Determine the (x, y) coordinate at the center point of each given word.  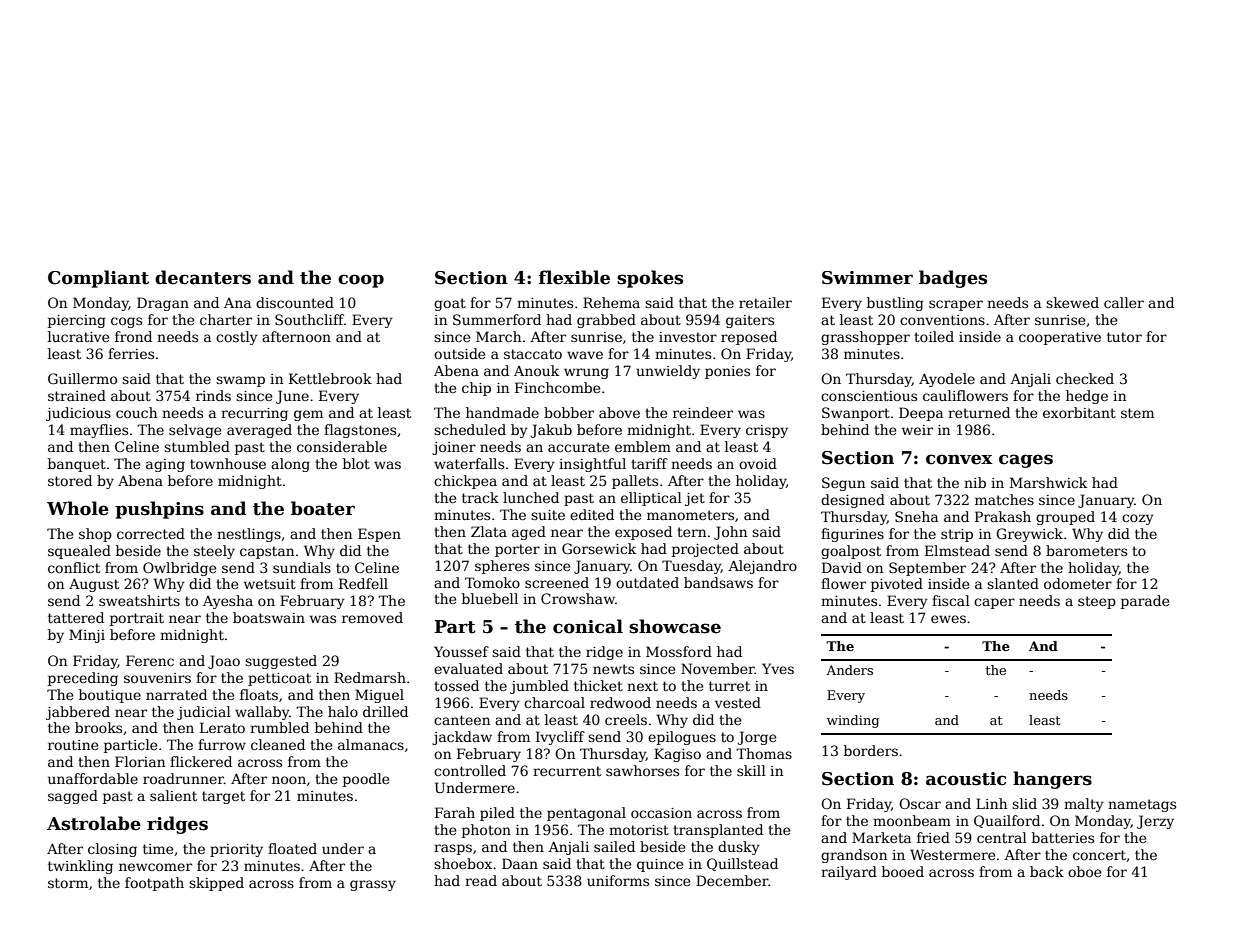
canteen (462, 720)
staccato (533, 354)
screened (557, 582)
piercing (77, 321)
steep (1097, 602)
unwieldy (668, 372)
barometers (1086, 550)
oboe (1085, 871)
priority (236, 850)
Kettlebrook (330, 378)
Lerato (222, 727)
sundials (302, 567)
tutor (1124, 337)
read (481, 880)
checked (1085, 378)
